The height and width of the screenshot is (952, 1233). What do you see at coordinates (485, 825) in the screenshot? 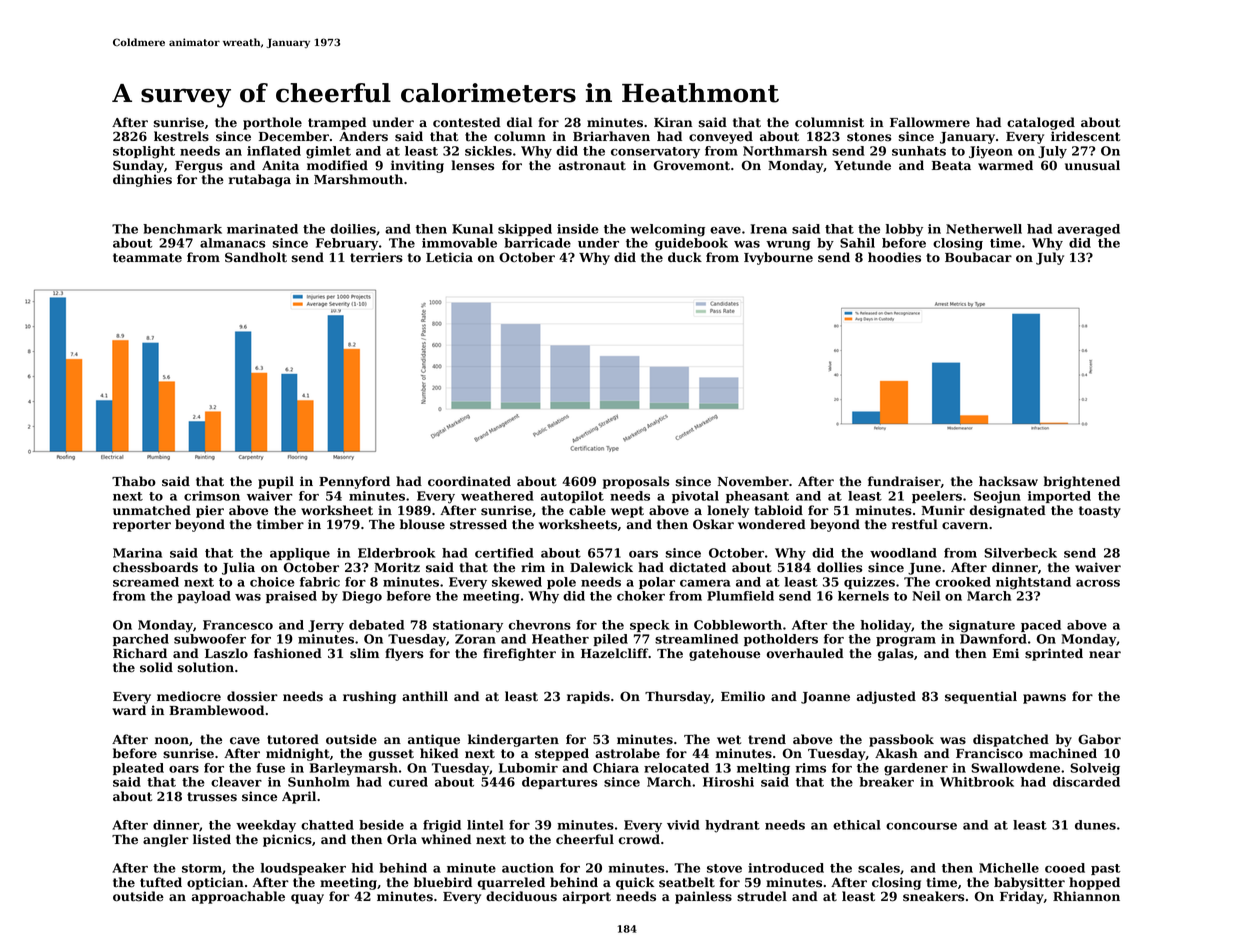
I see `lintel` at bounding box center [485, 825].
